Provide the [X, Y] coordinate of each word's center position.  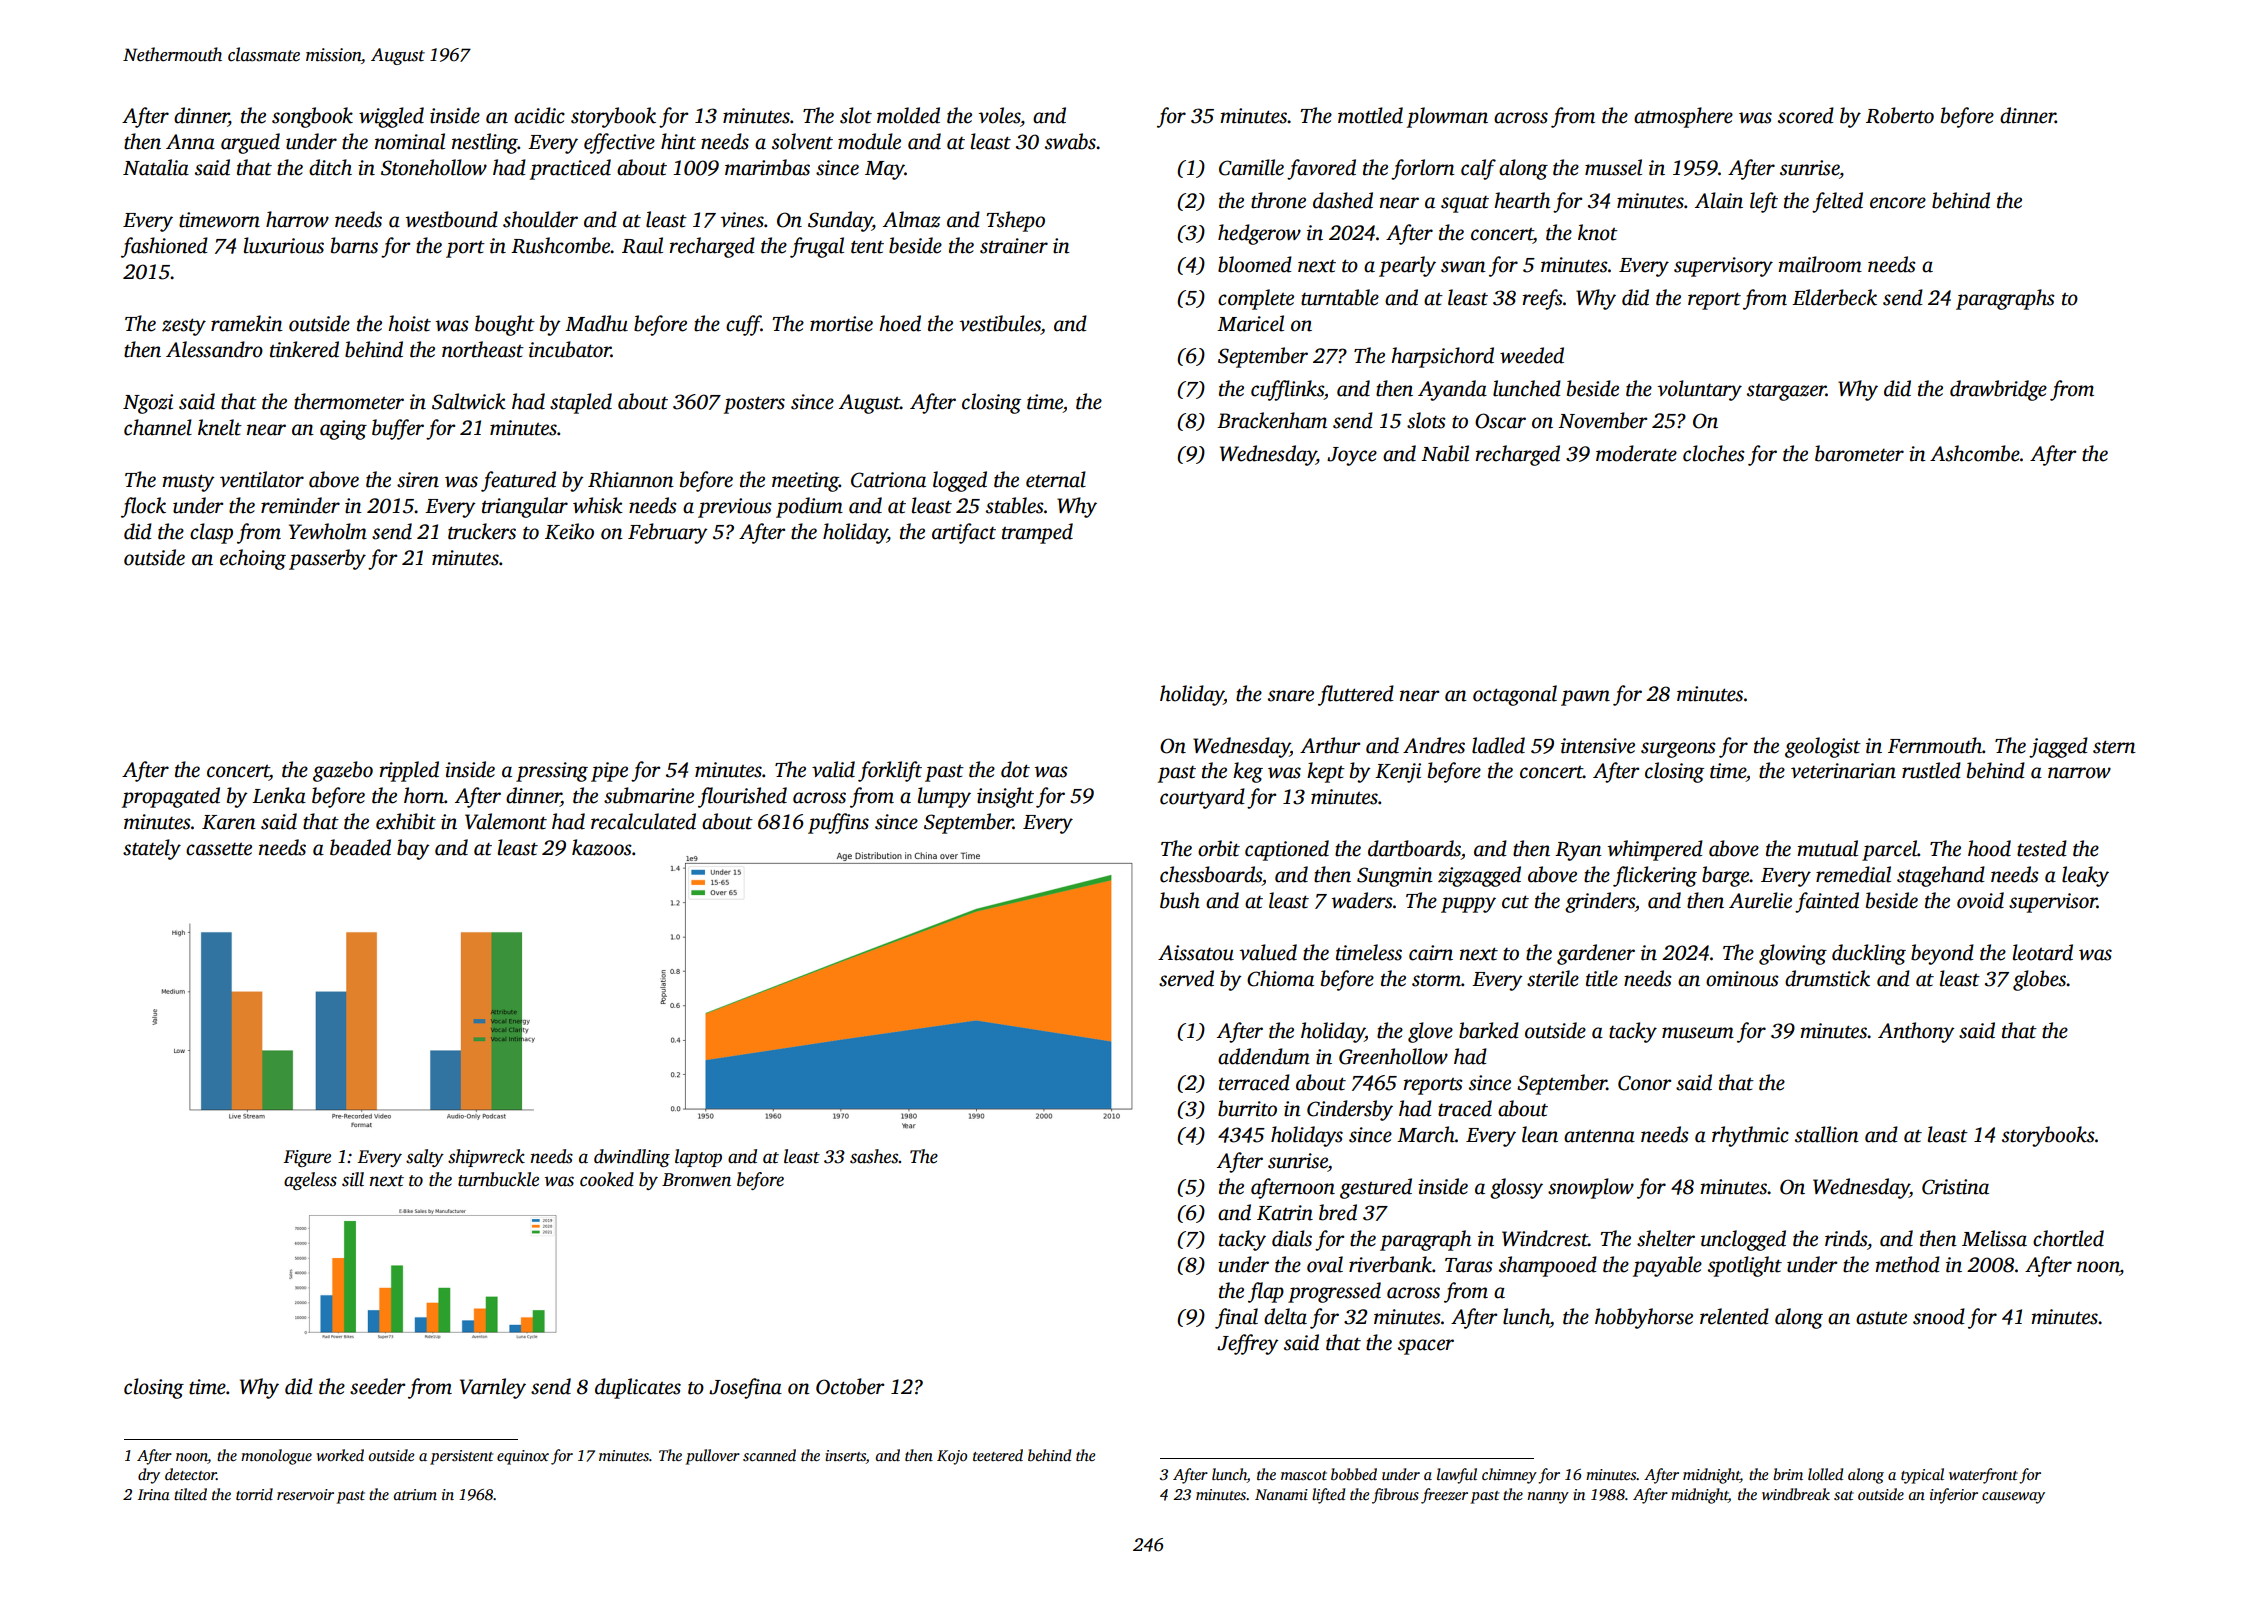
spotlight [1745, 1266]
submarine [649, 795]
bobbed [1354, 1474]
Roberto [1900, 115]
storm [1436, 980]
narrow [2079, 773]
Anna [190, 142]
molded [908, 115]
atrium [415, 1494]
